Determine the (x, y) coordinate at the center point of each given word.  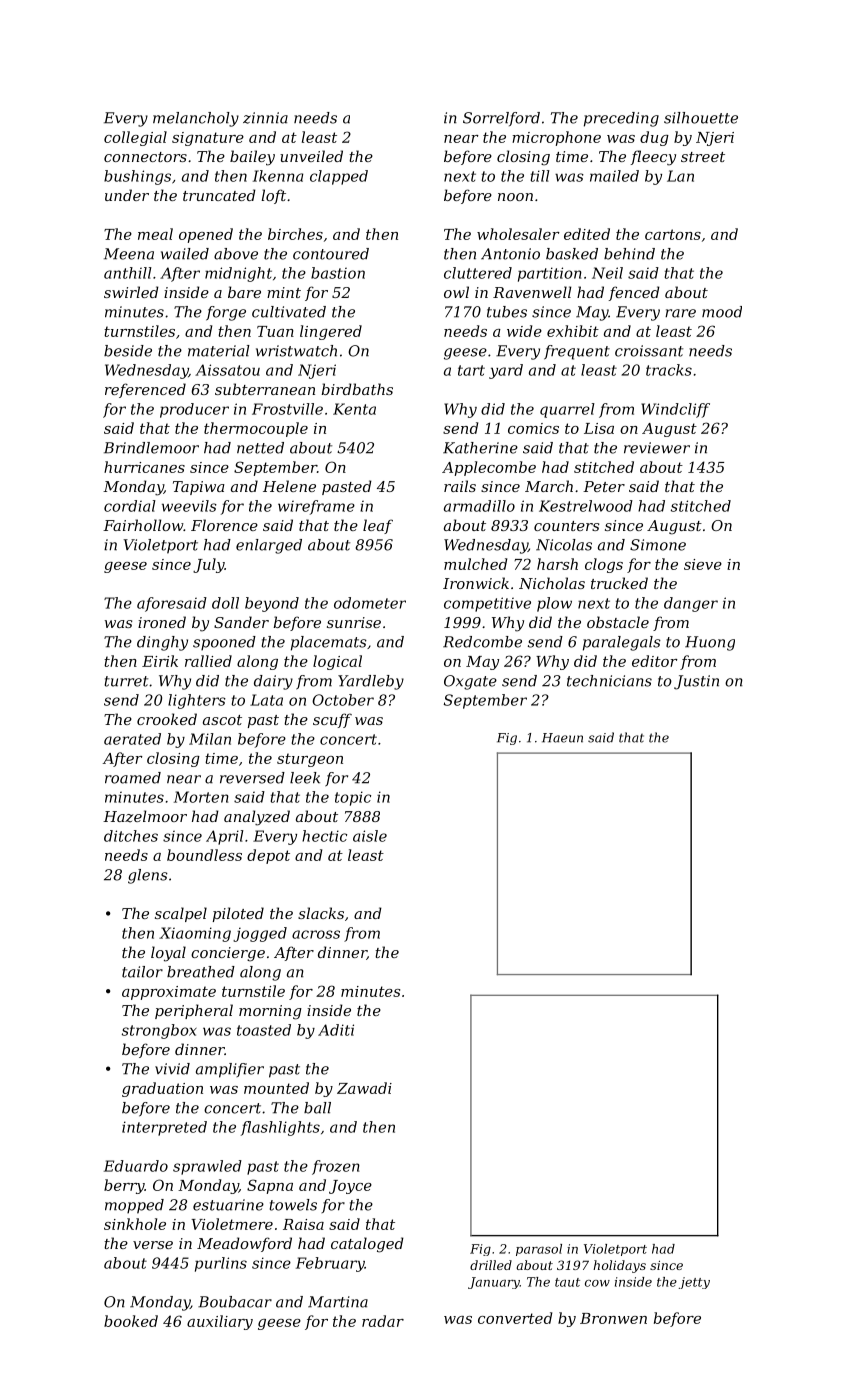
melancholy (196, 119)
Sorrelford (501, 119)
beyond (272, 604)
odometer (370, 603)
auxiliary (220, 1322)
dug (654, 138)
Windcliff (675, 410)
